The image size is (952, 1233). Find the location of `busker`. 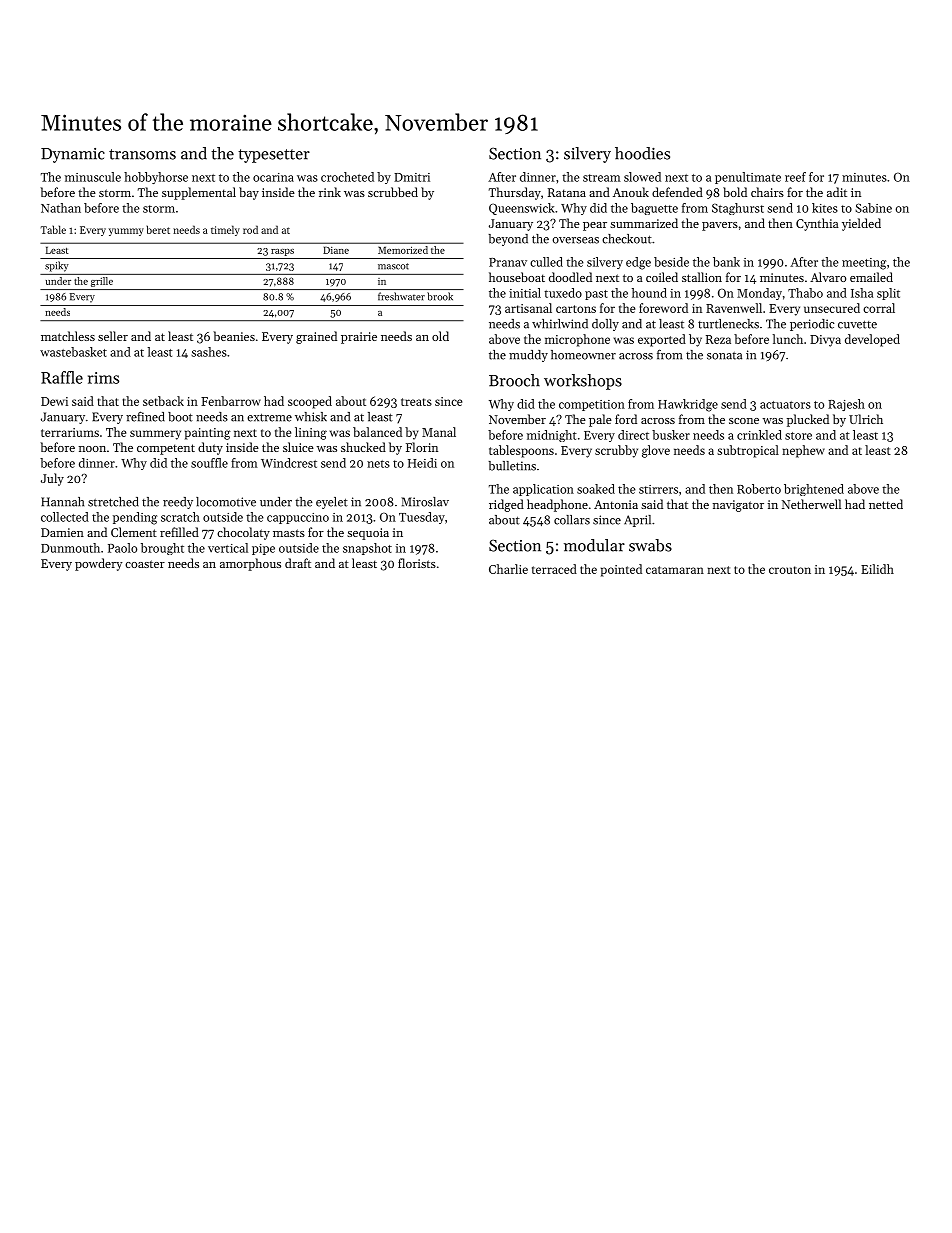

busker is located at coordinates (671, 435).
